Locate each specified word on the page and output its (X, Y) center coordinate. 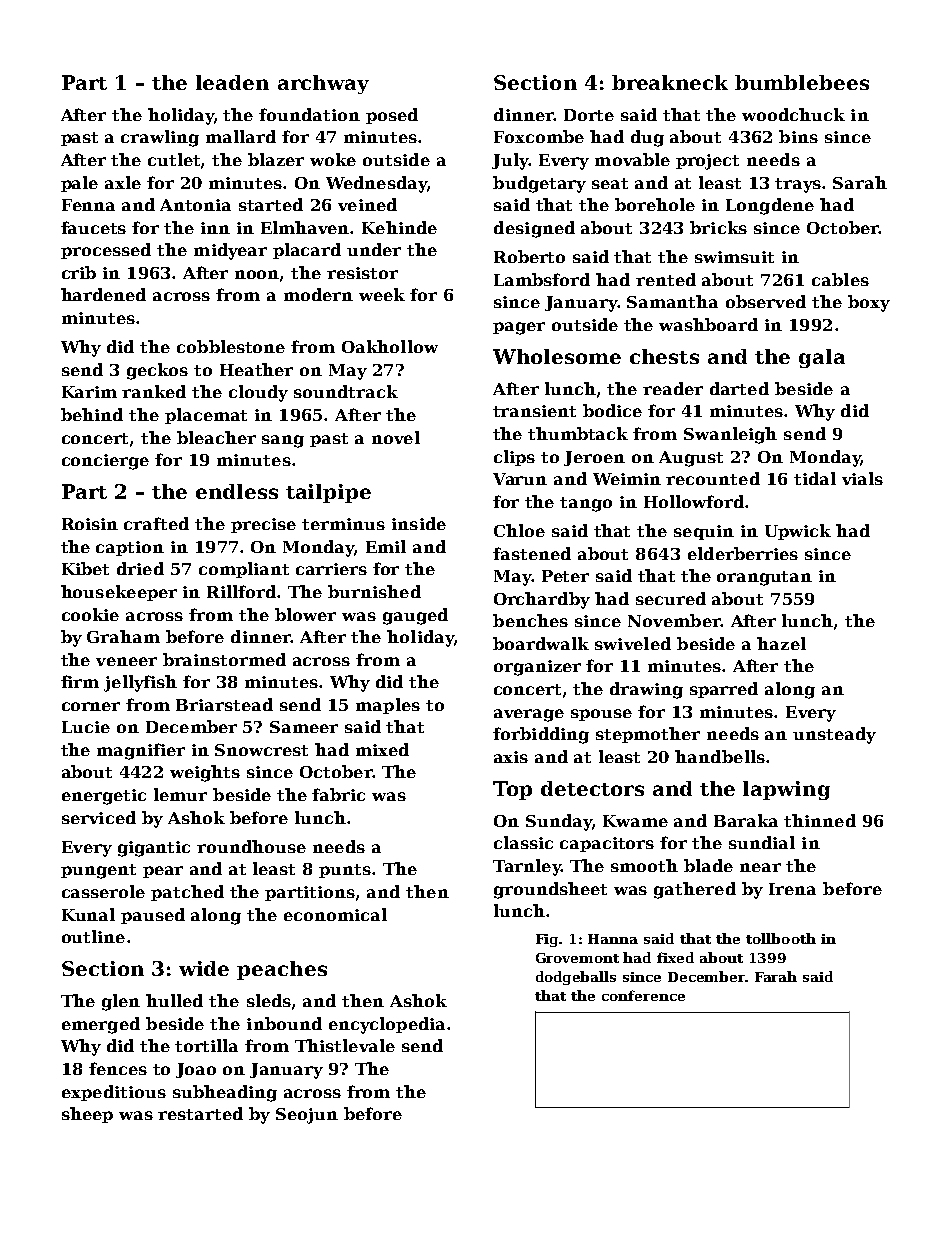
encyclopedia (387, 1025)
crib (79, 272)
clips (514, 458)
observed (766, 301)
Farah (776, 976)
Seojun (307, 1116)
